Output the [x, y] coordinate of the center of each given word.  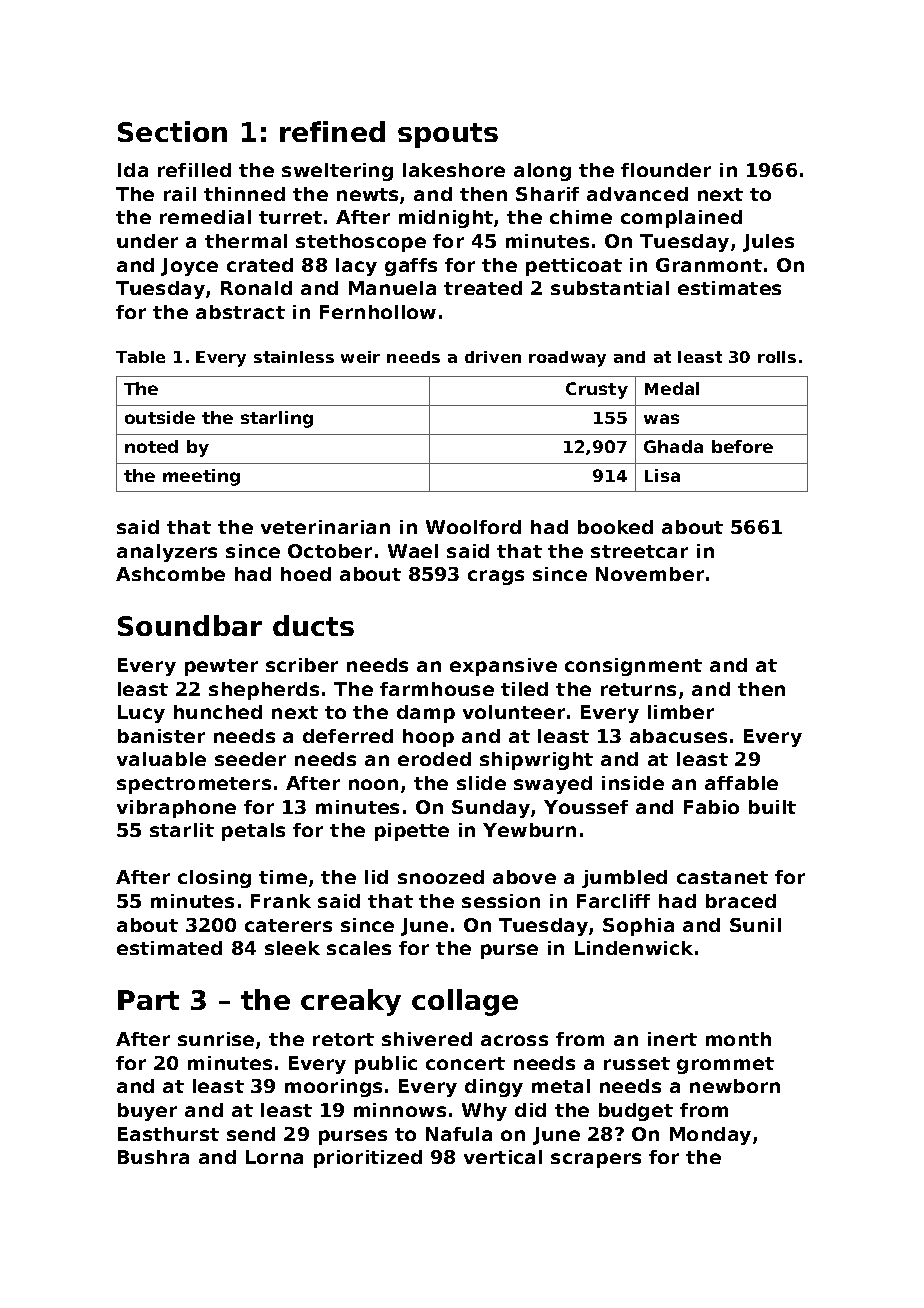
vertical [503, 1157]
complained [681, 219]
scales [359, 948]
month [738, 1039]
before [742, 446]
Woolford [473, 527]
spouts [448, 135]
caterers [288, 925]
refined [332, 131]
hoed [306, 574]
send [251, 1134]
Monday [710, 1136]
